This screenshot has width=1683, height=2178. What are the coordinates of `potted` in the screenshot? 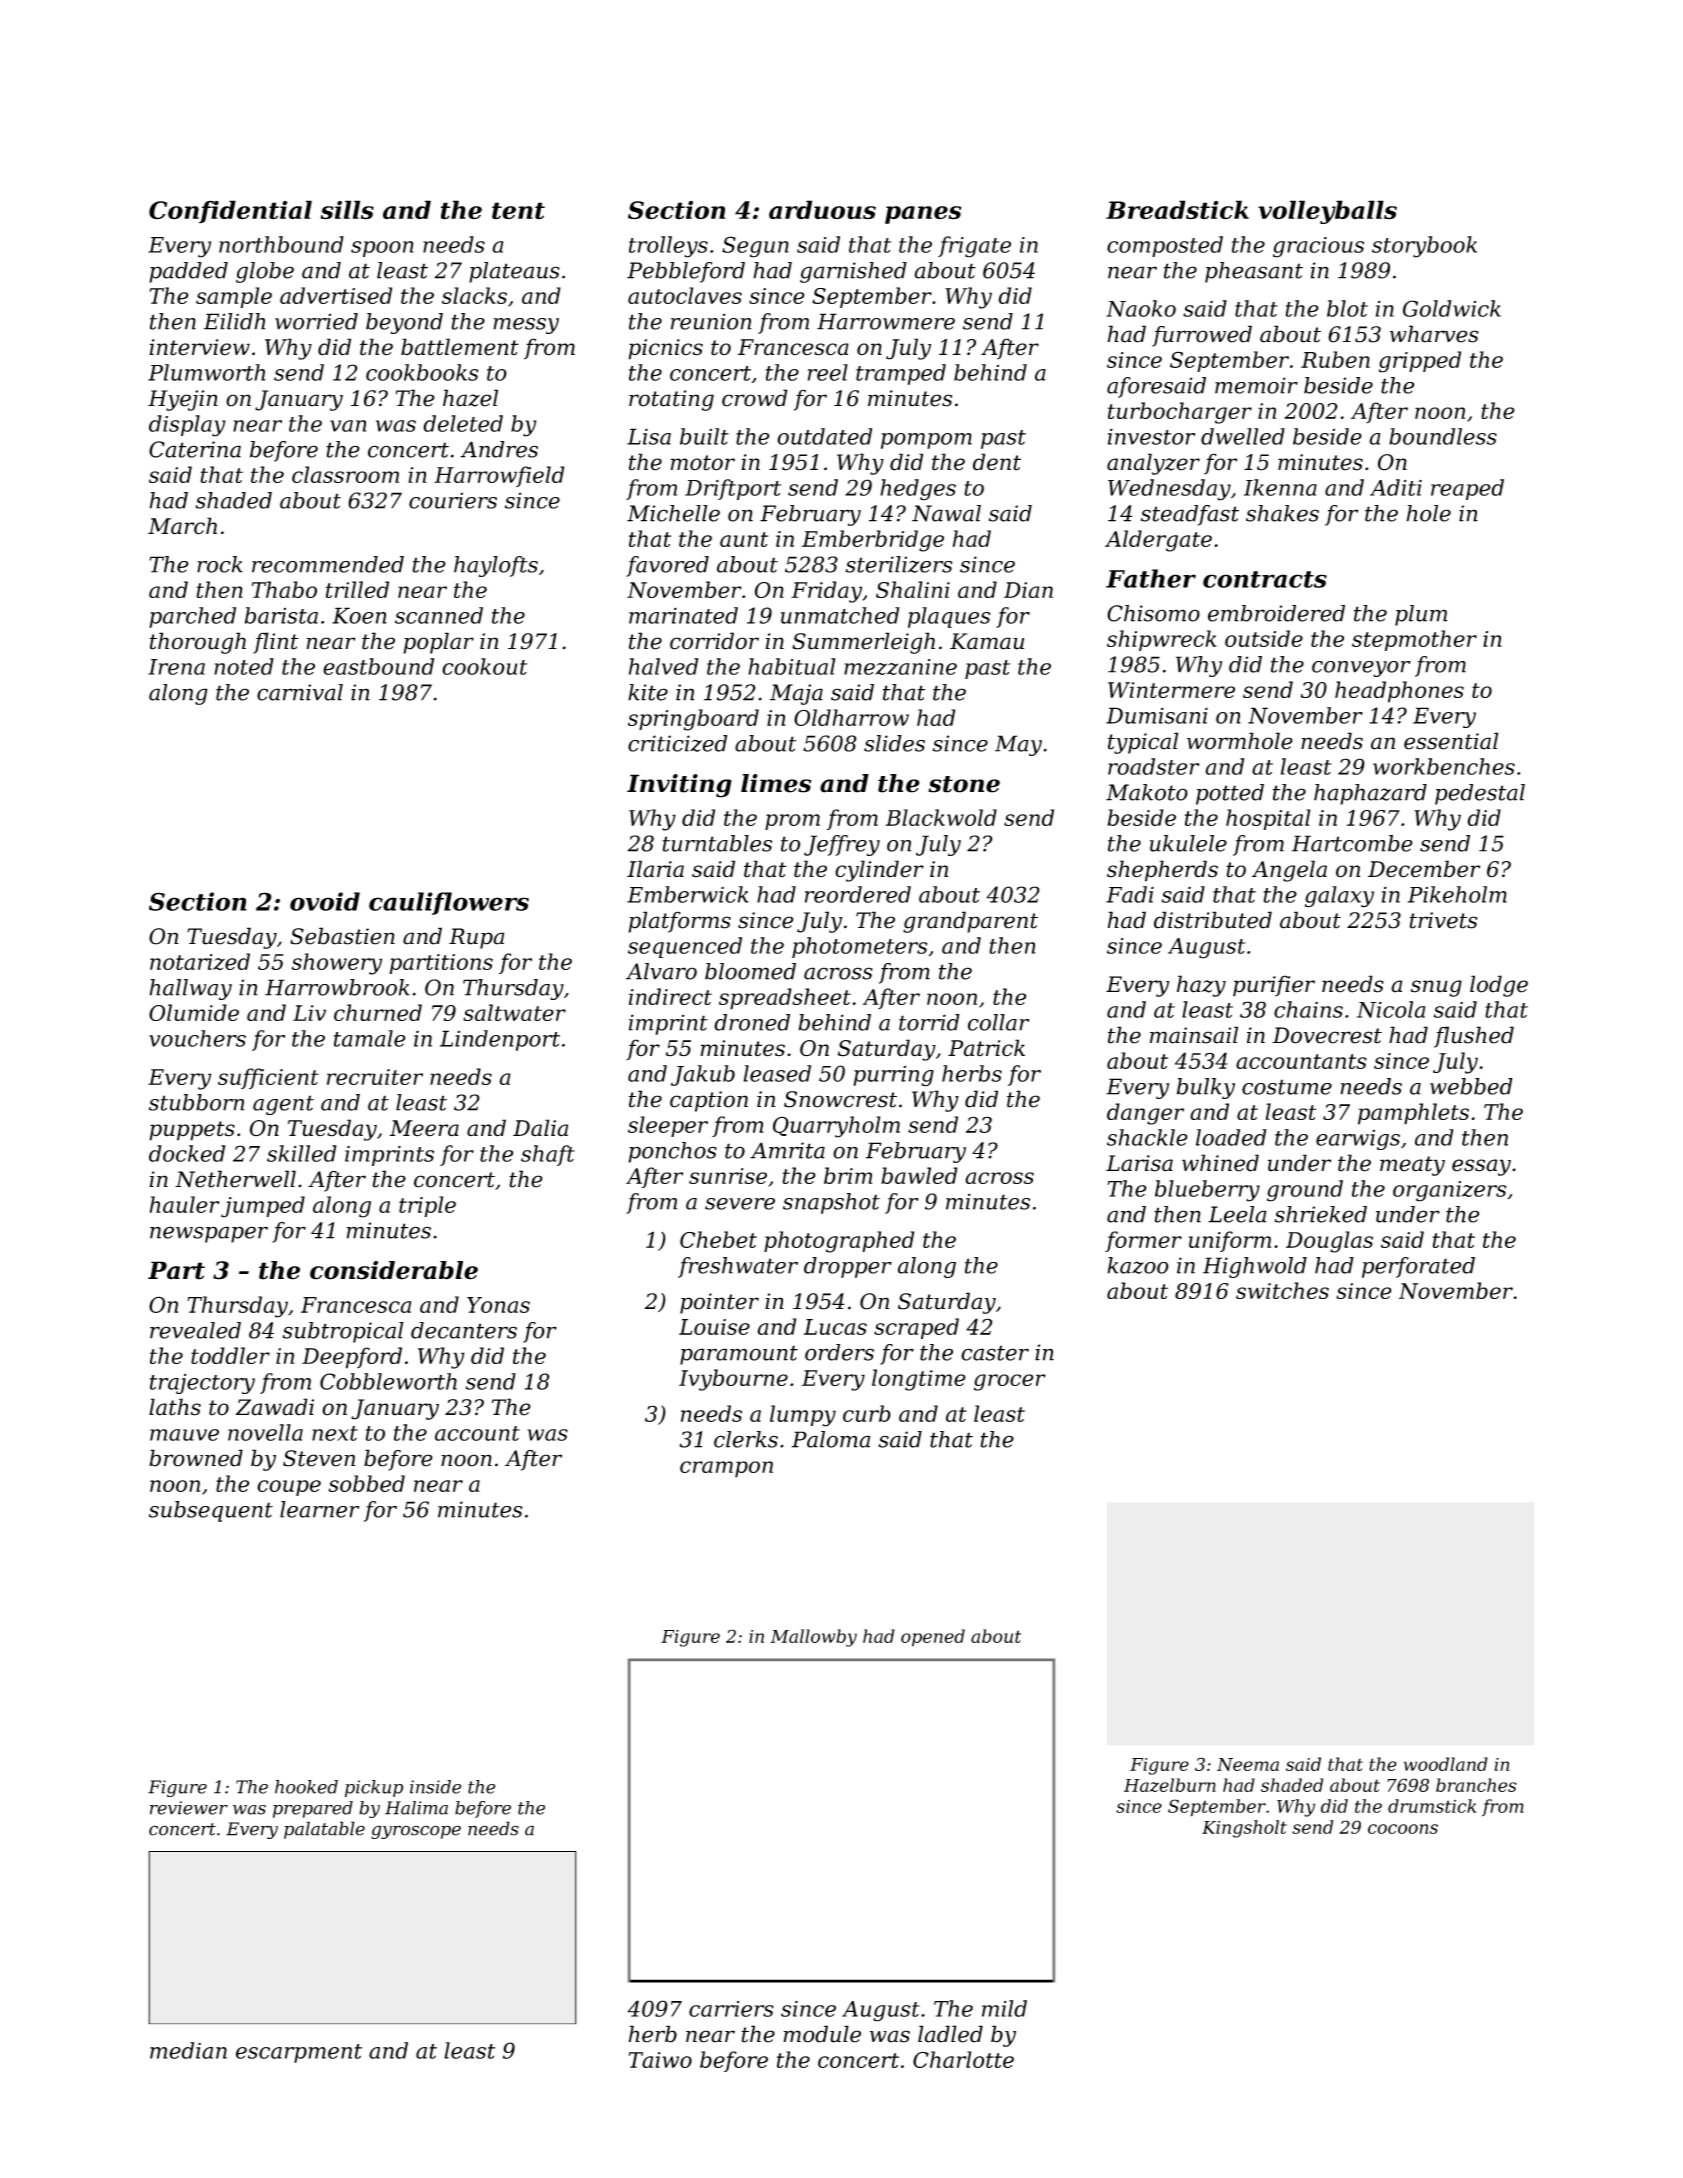 It's located at (1230, 794).
